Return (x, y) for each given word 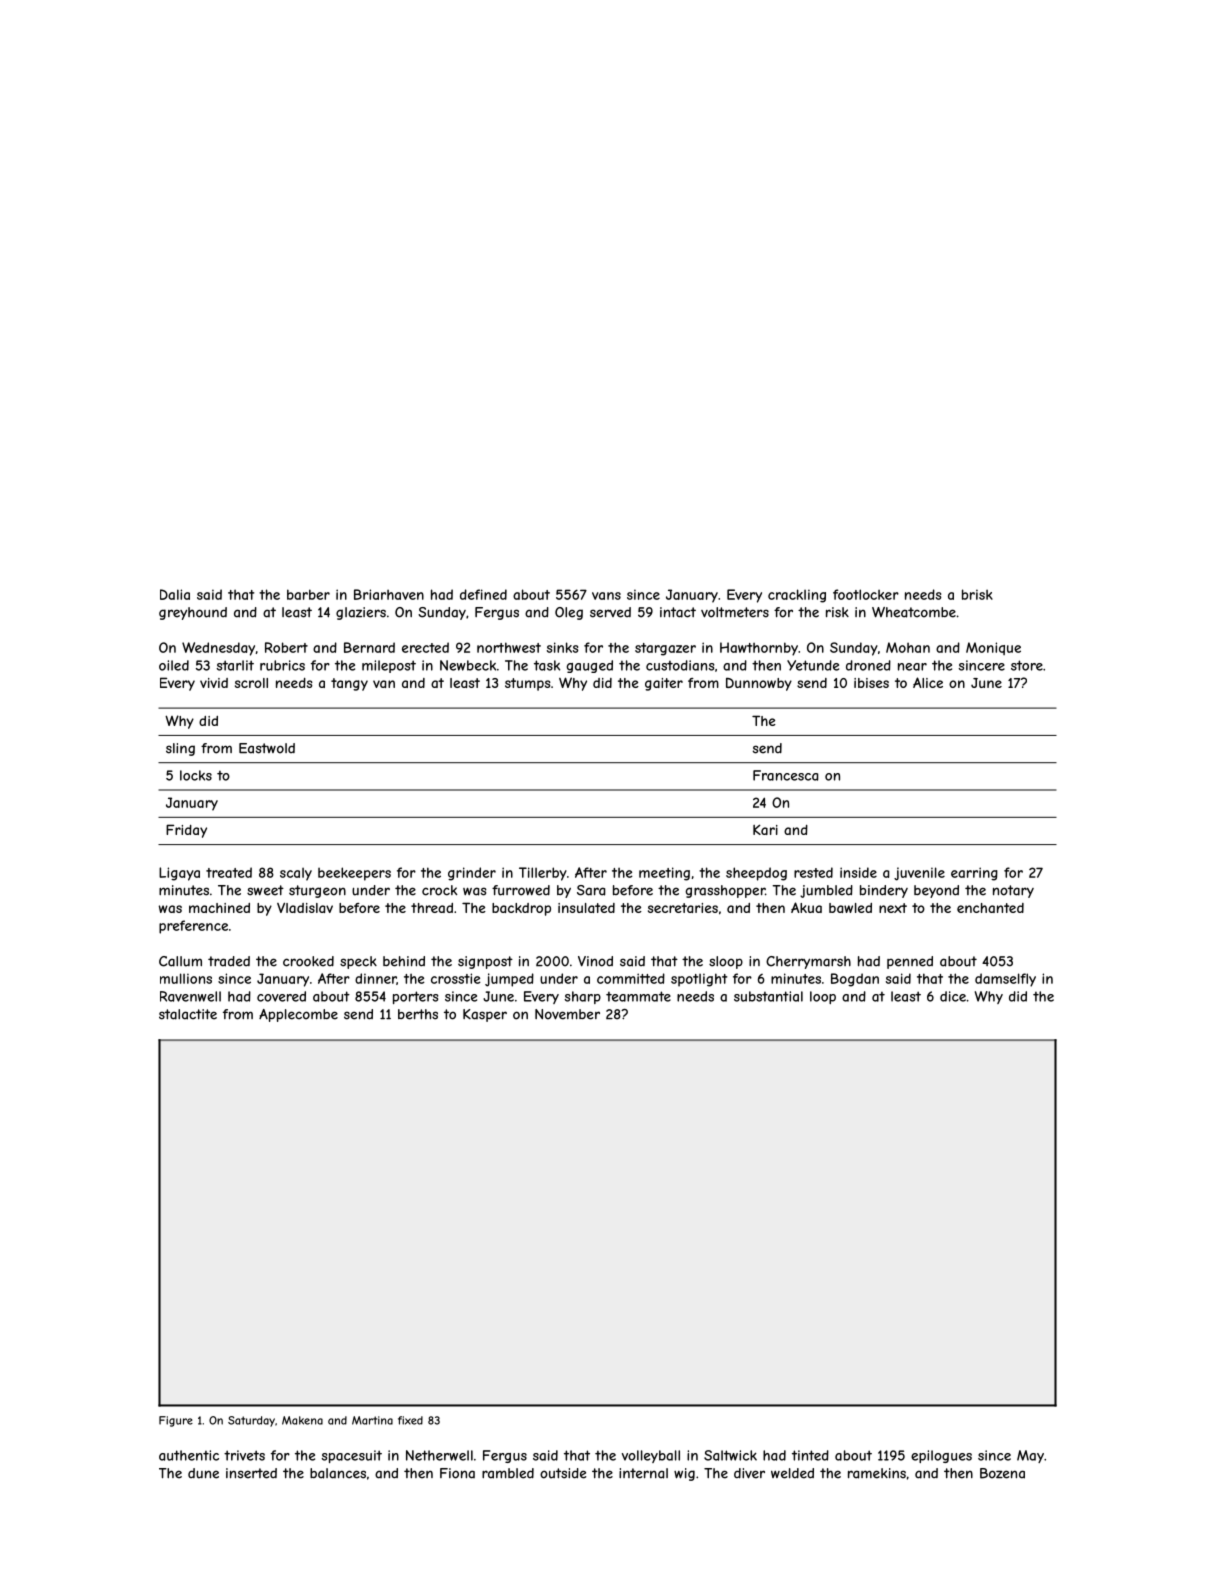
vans (606, 596)
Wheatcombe (914, 612)
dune (203, 1473)
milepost (389, 666)
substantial (768, 996)
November (567, 1014)
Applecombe (298, 1015)
